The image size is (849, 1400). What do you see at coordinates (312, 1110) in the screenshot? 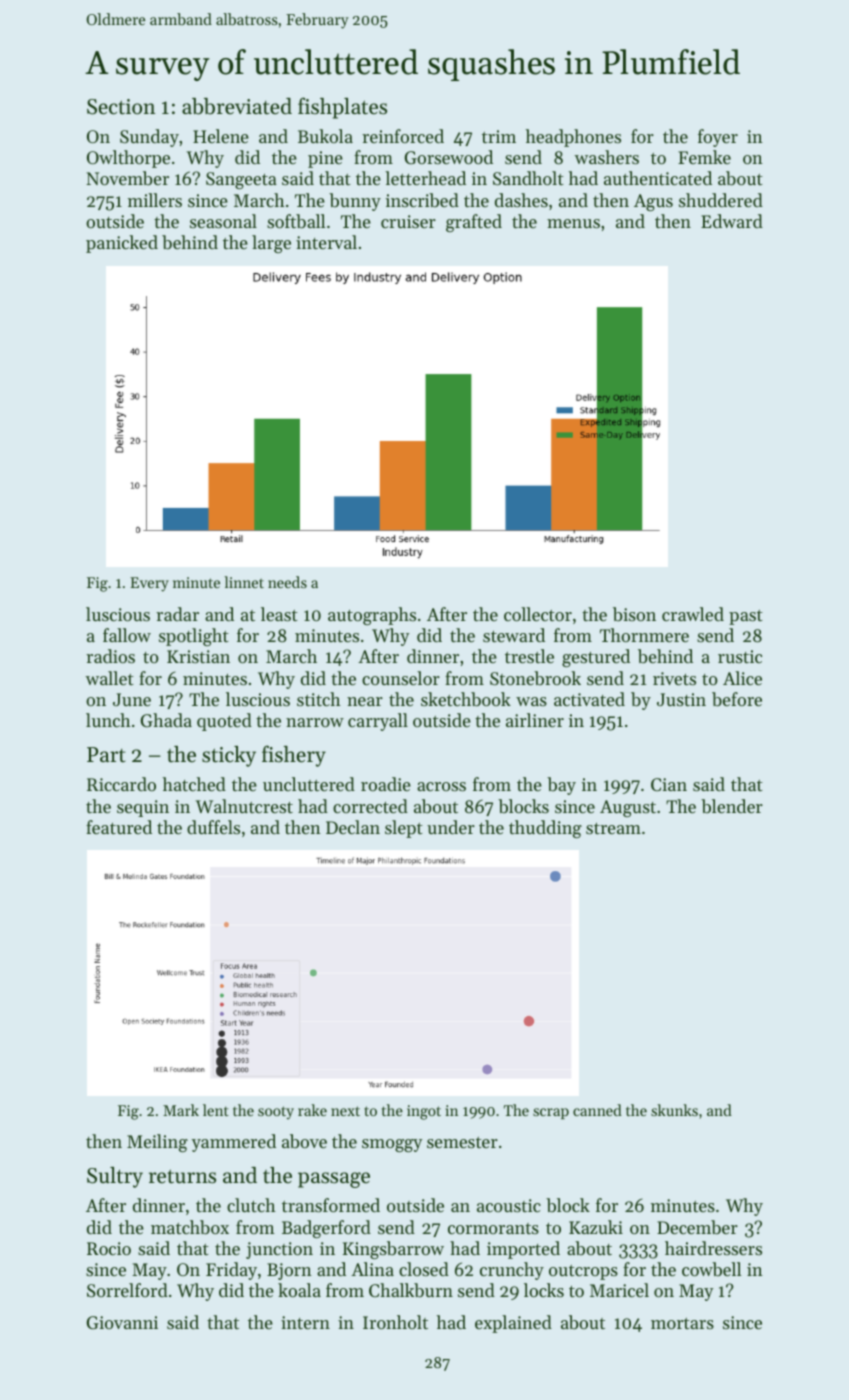
I see `rake` at bounding box center [312, 1110].
